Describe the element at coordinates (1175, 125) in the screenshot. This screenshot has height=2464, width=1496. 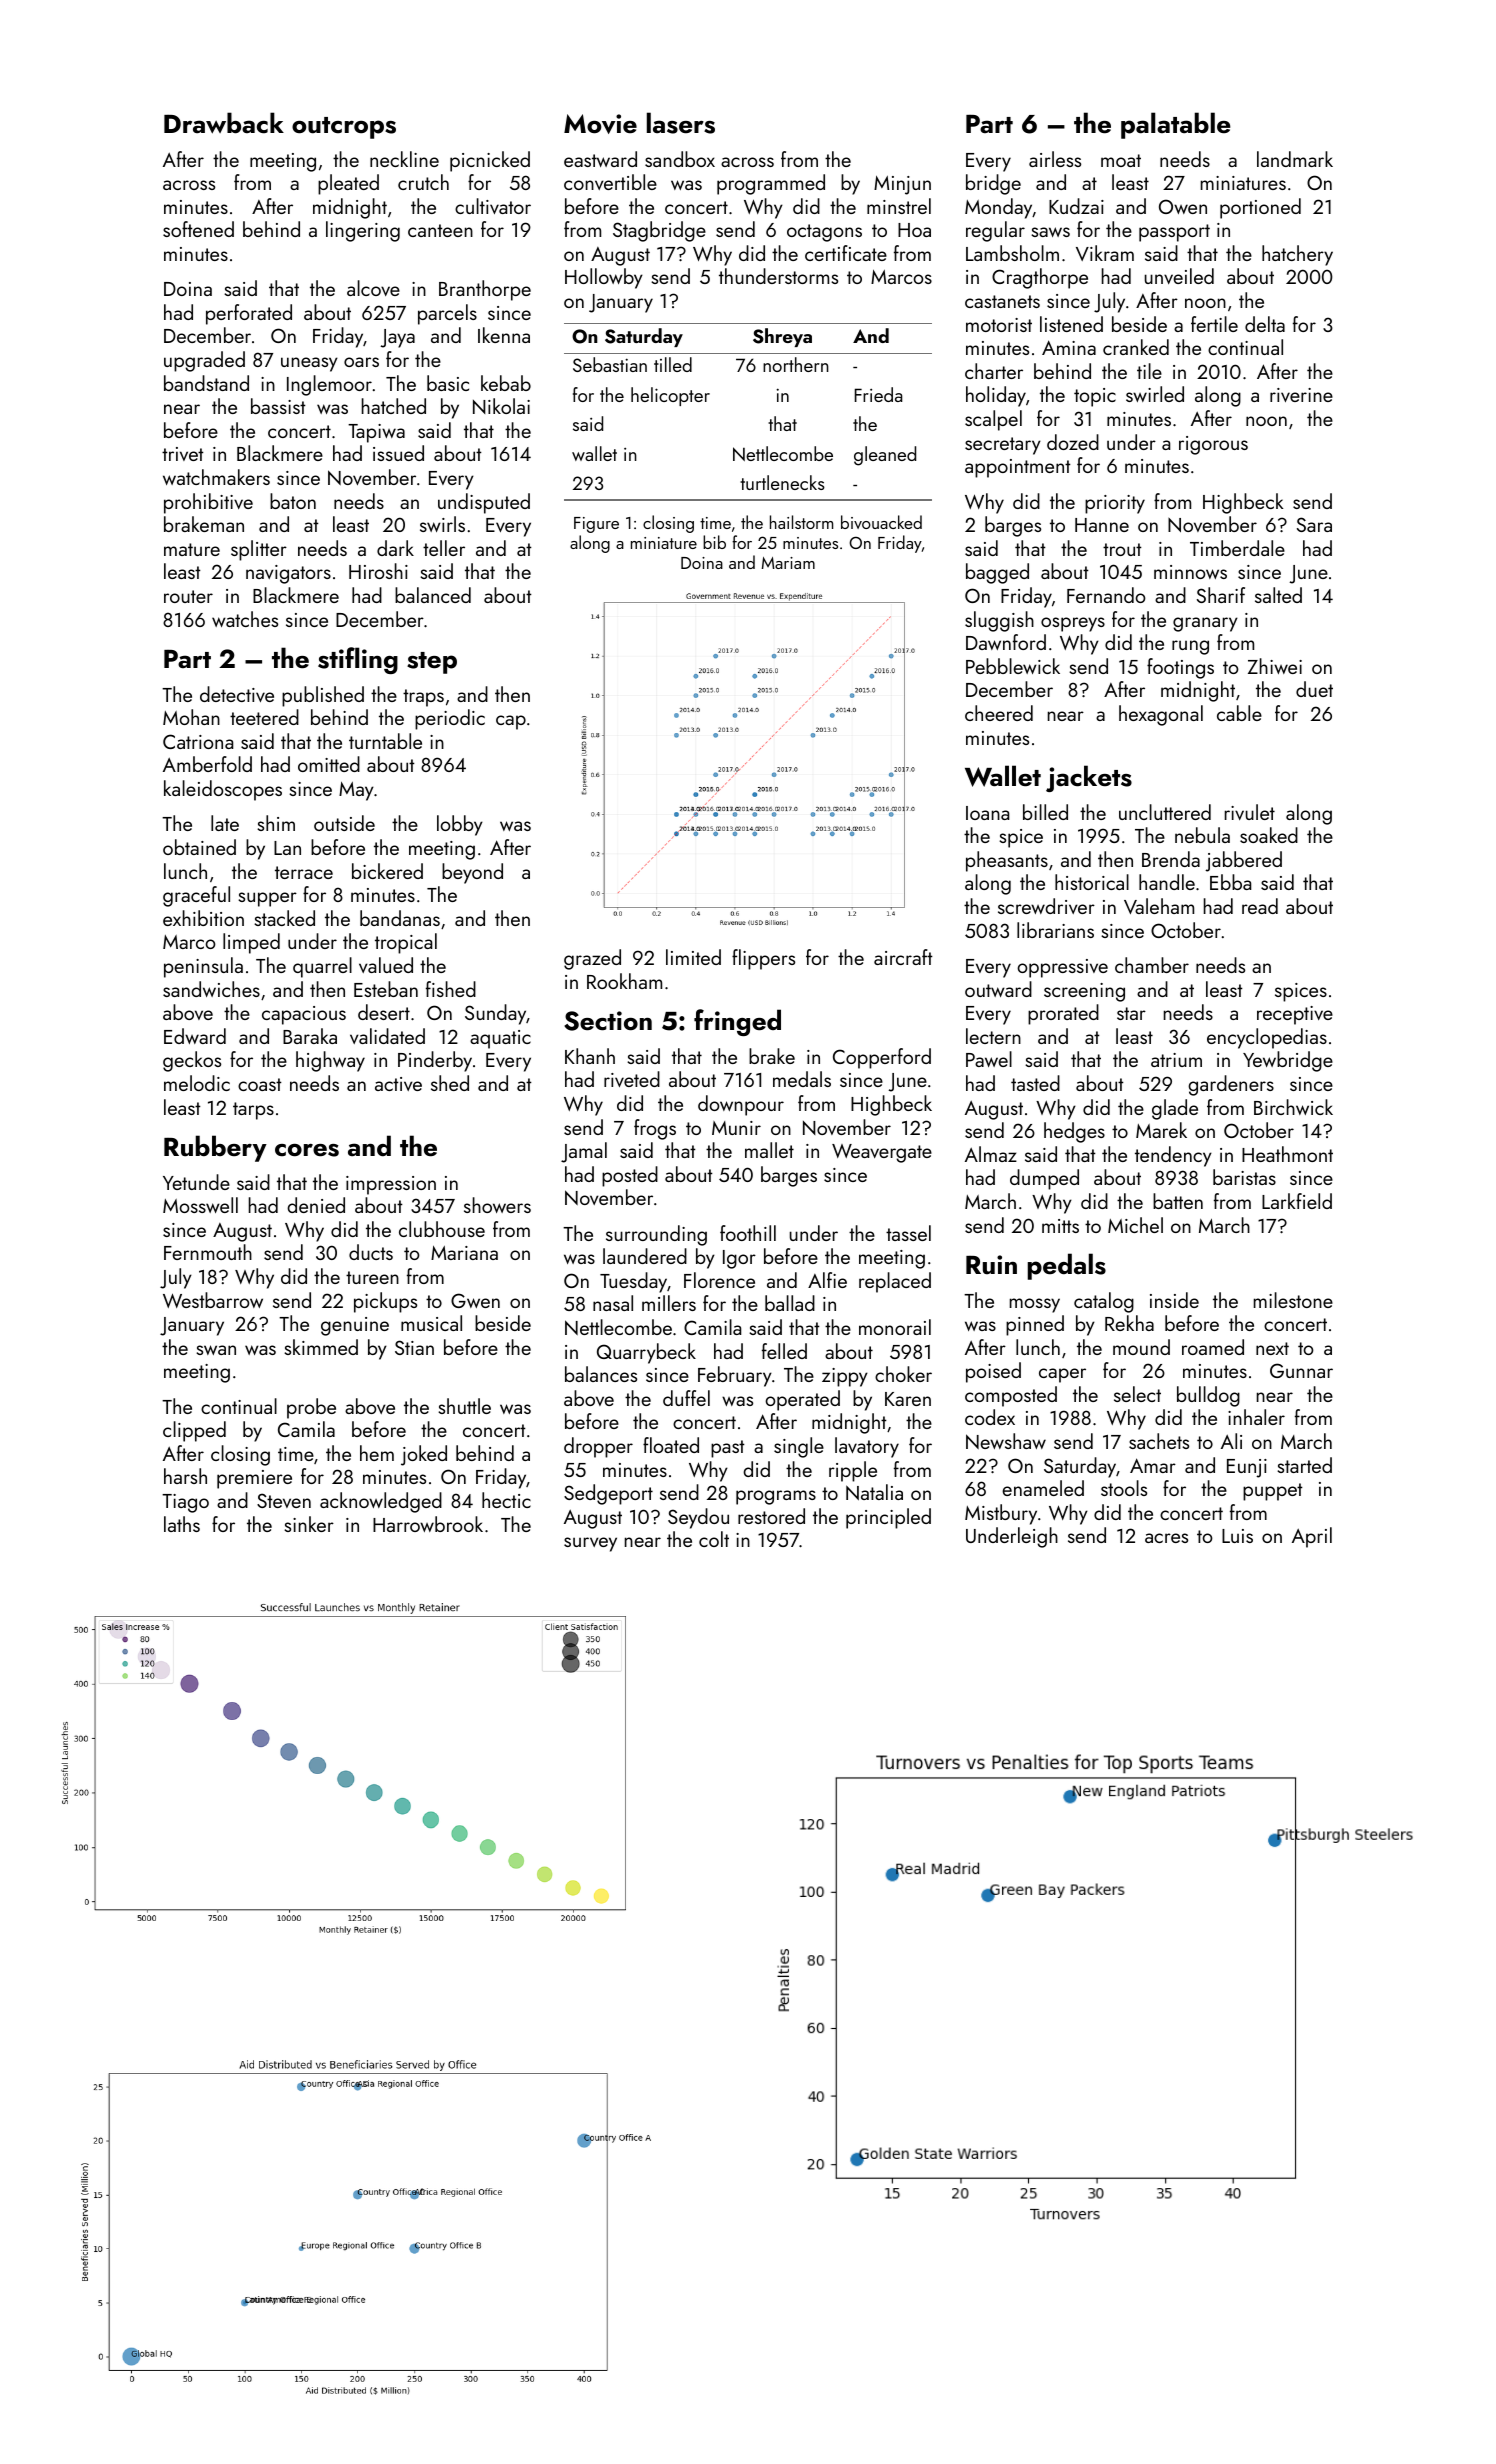
I see `palatable` at that location.
